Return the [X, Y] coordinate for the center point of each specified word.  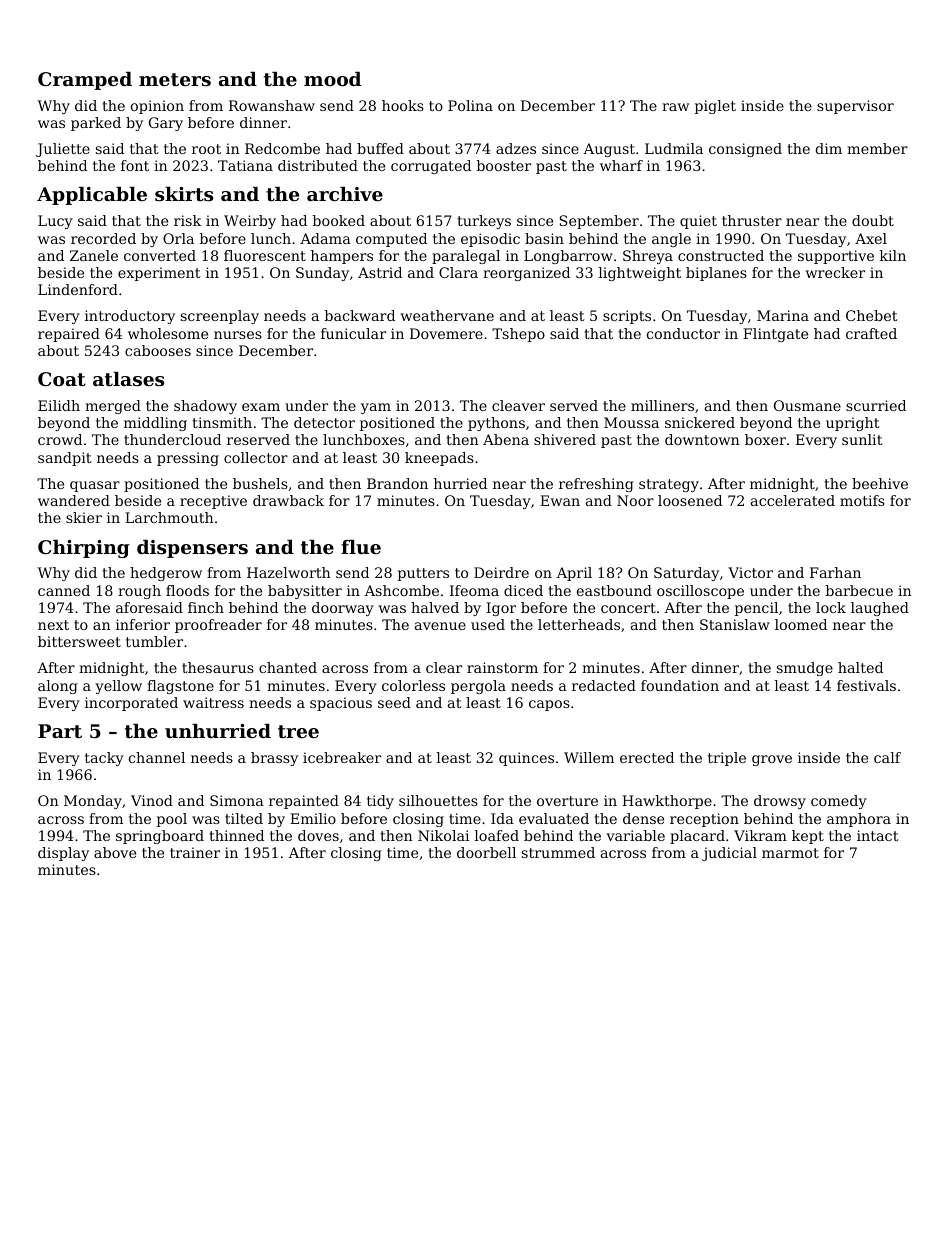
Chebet [872, 315]
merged [113, 407]
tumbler [154, 641]
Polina [470, 105]
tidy [380, 802]
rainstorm [502, 667]
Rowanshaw [272, 105]
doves [318, 835]
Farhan [835, 572]
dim [829, 148]
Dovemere [446, 333]
